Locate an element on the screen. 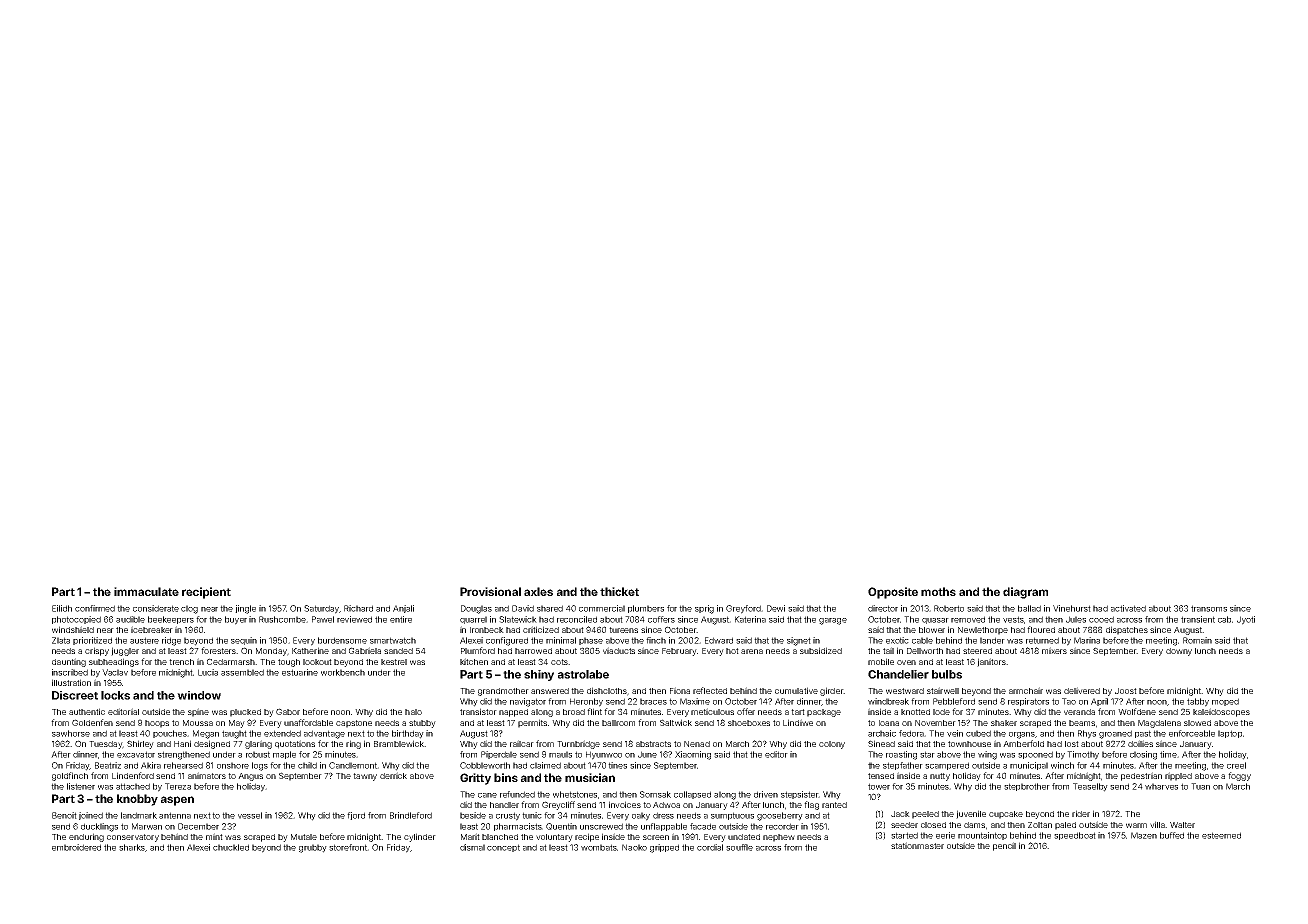  thicket is located at coordinates (619, 591).
